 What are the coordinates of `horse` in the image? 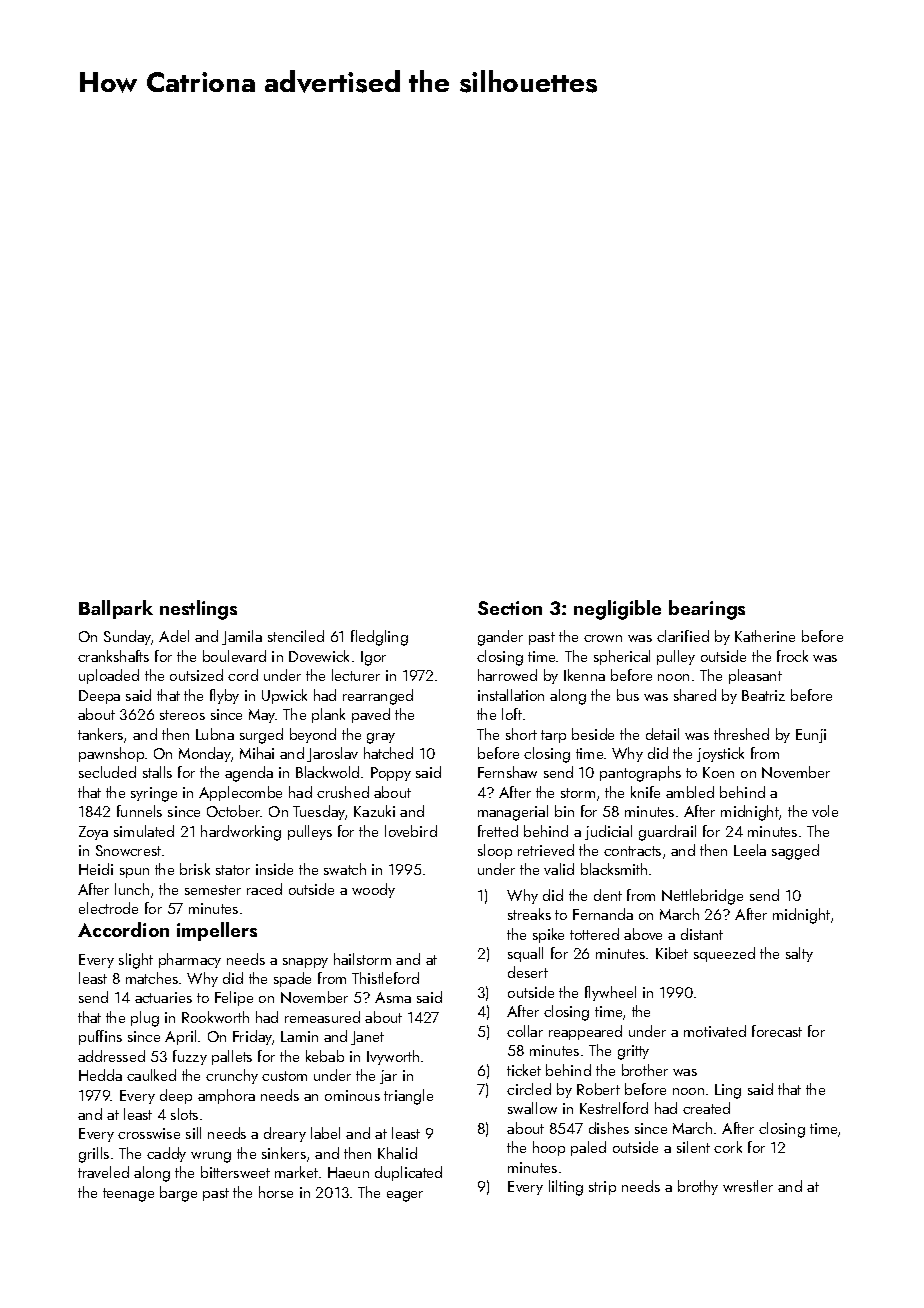 It's located at (276, 1192).
